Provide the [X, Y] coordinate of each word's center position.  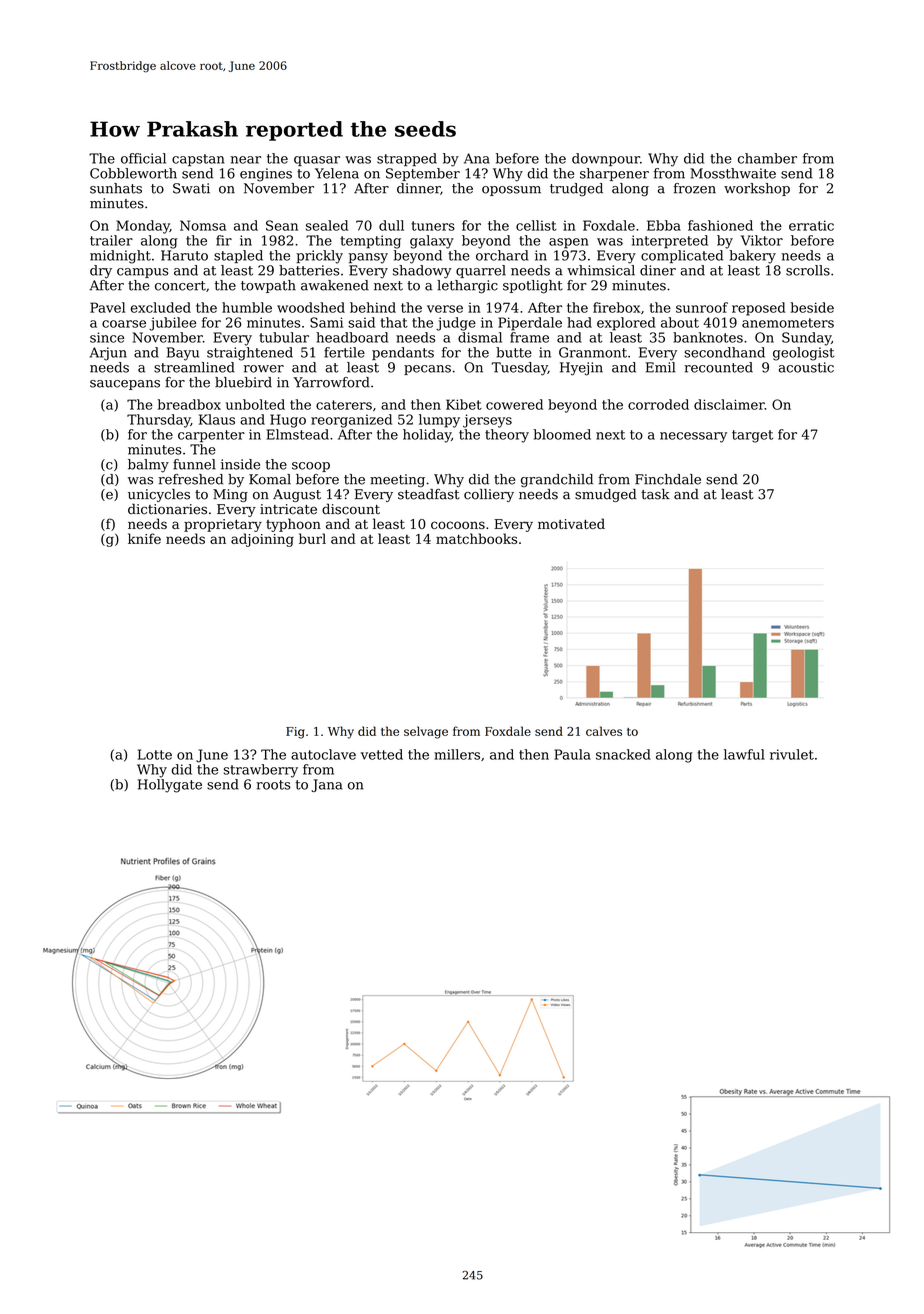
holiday [427, 436]
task [655, 494]
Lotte [155, 754]
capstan [198, 160]
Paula [572, 754]
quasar [317, 161]
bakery [752, 257]
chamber [767, 158]
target [752, 436]
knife [144, 538]
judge [456, 324]
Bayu [183, 354]
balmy [148, 466]
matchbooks [476, 538]
